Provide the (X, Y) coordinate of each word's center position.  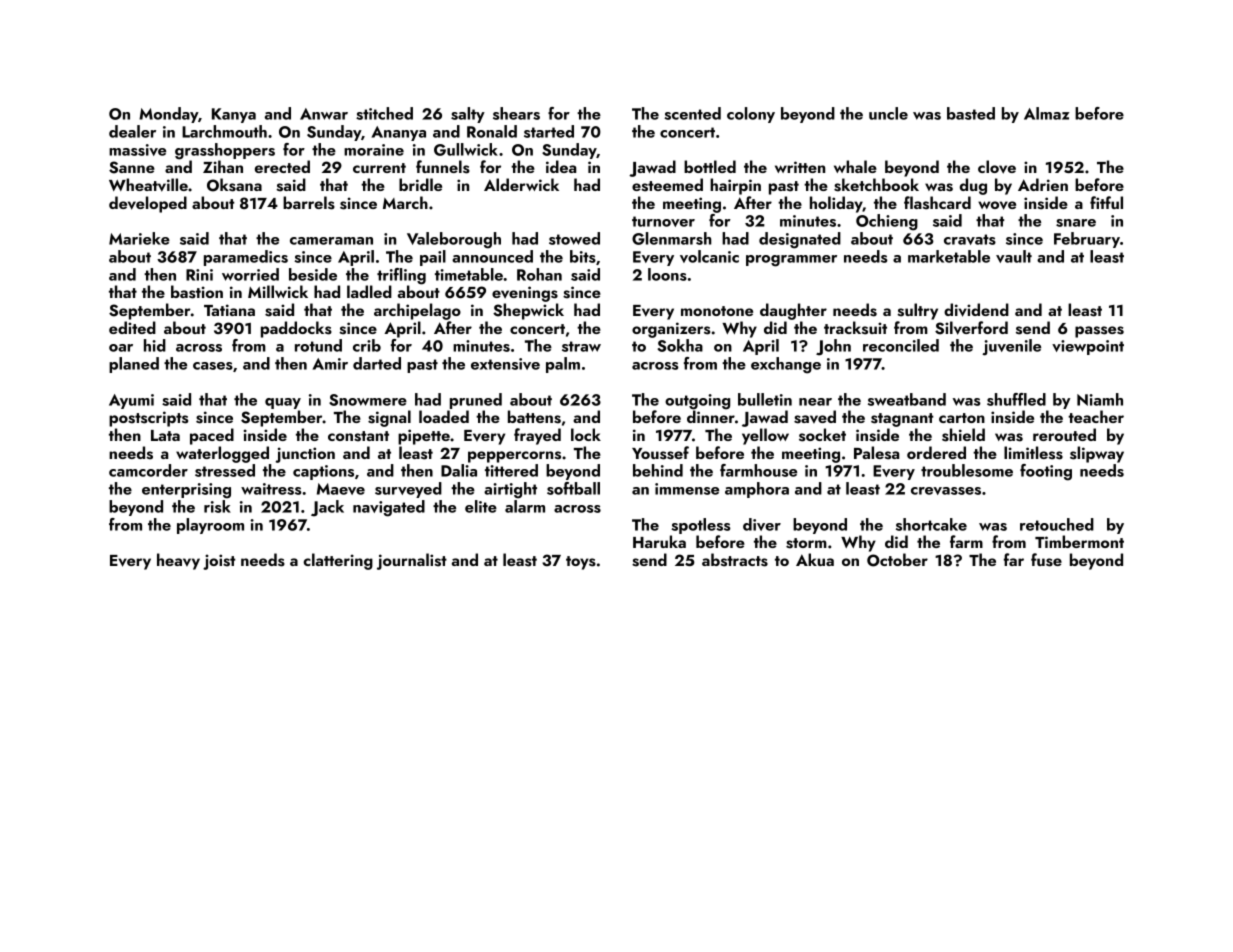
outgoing (697, 402)
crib (367, 345)
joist (219, 562)
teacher (1096, 416)
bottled (710, 166)
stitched (384, 113)
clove (997, 167)
